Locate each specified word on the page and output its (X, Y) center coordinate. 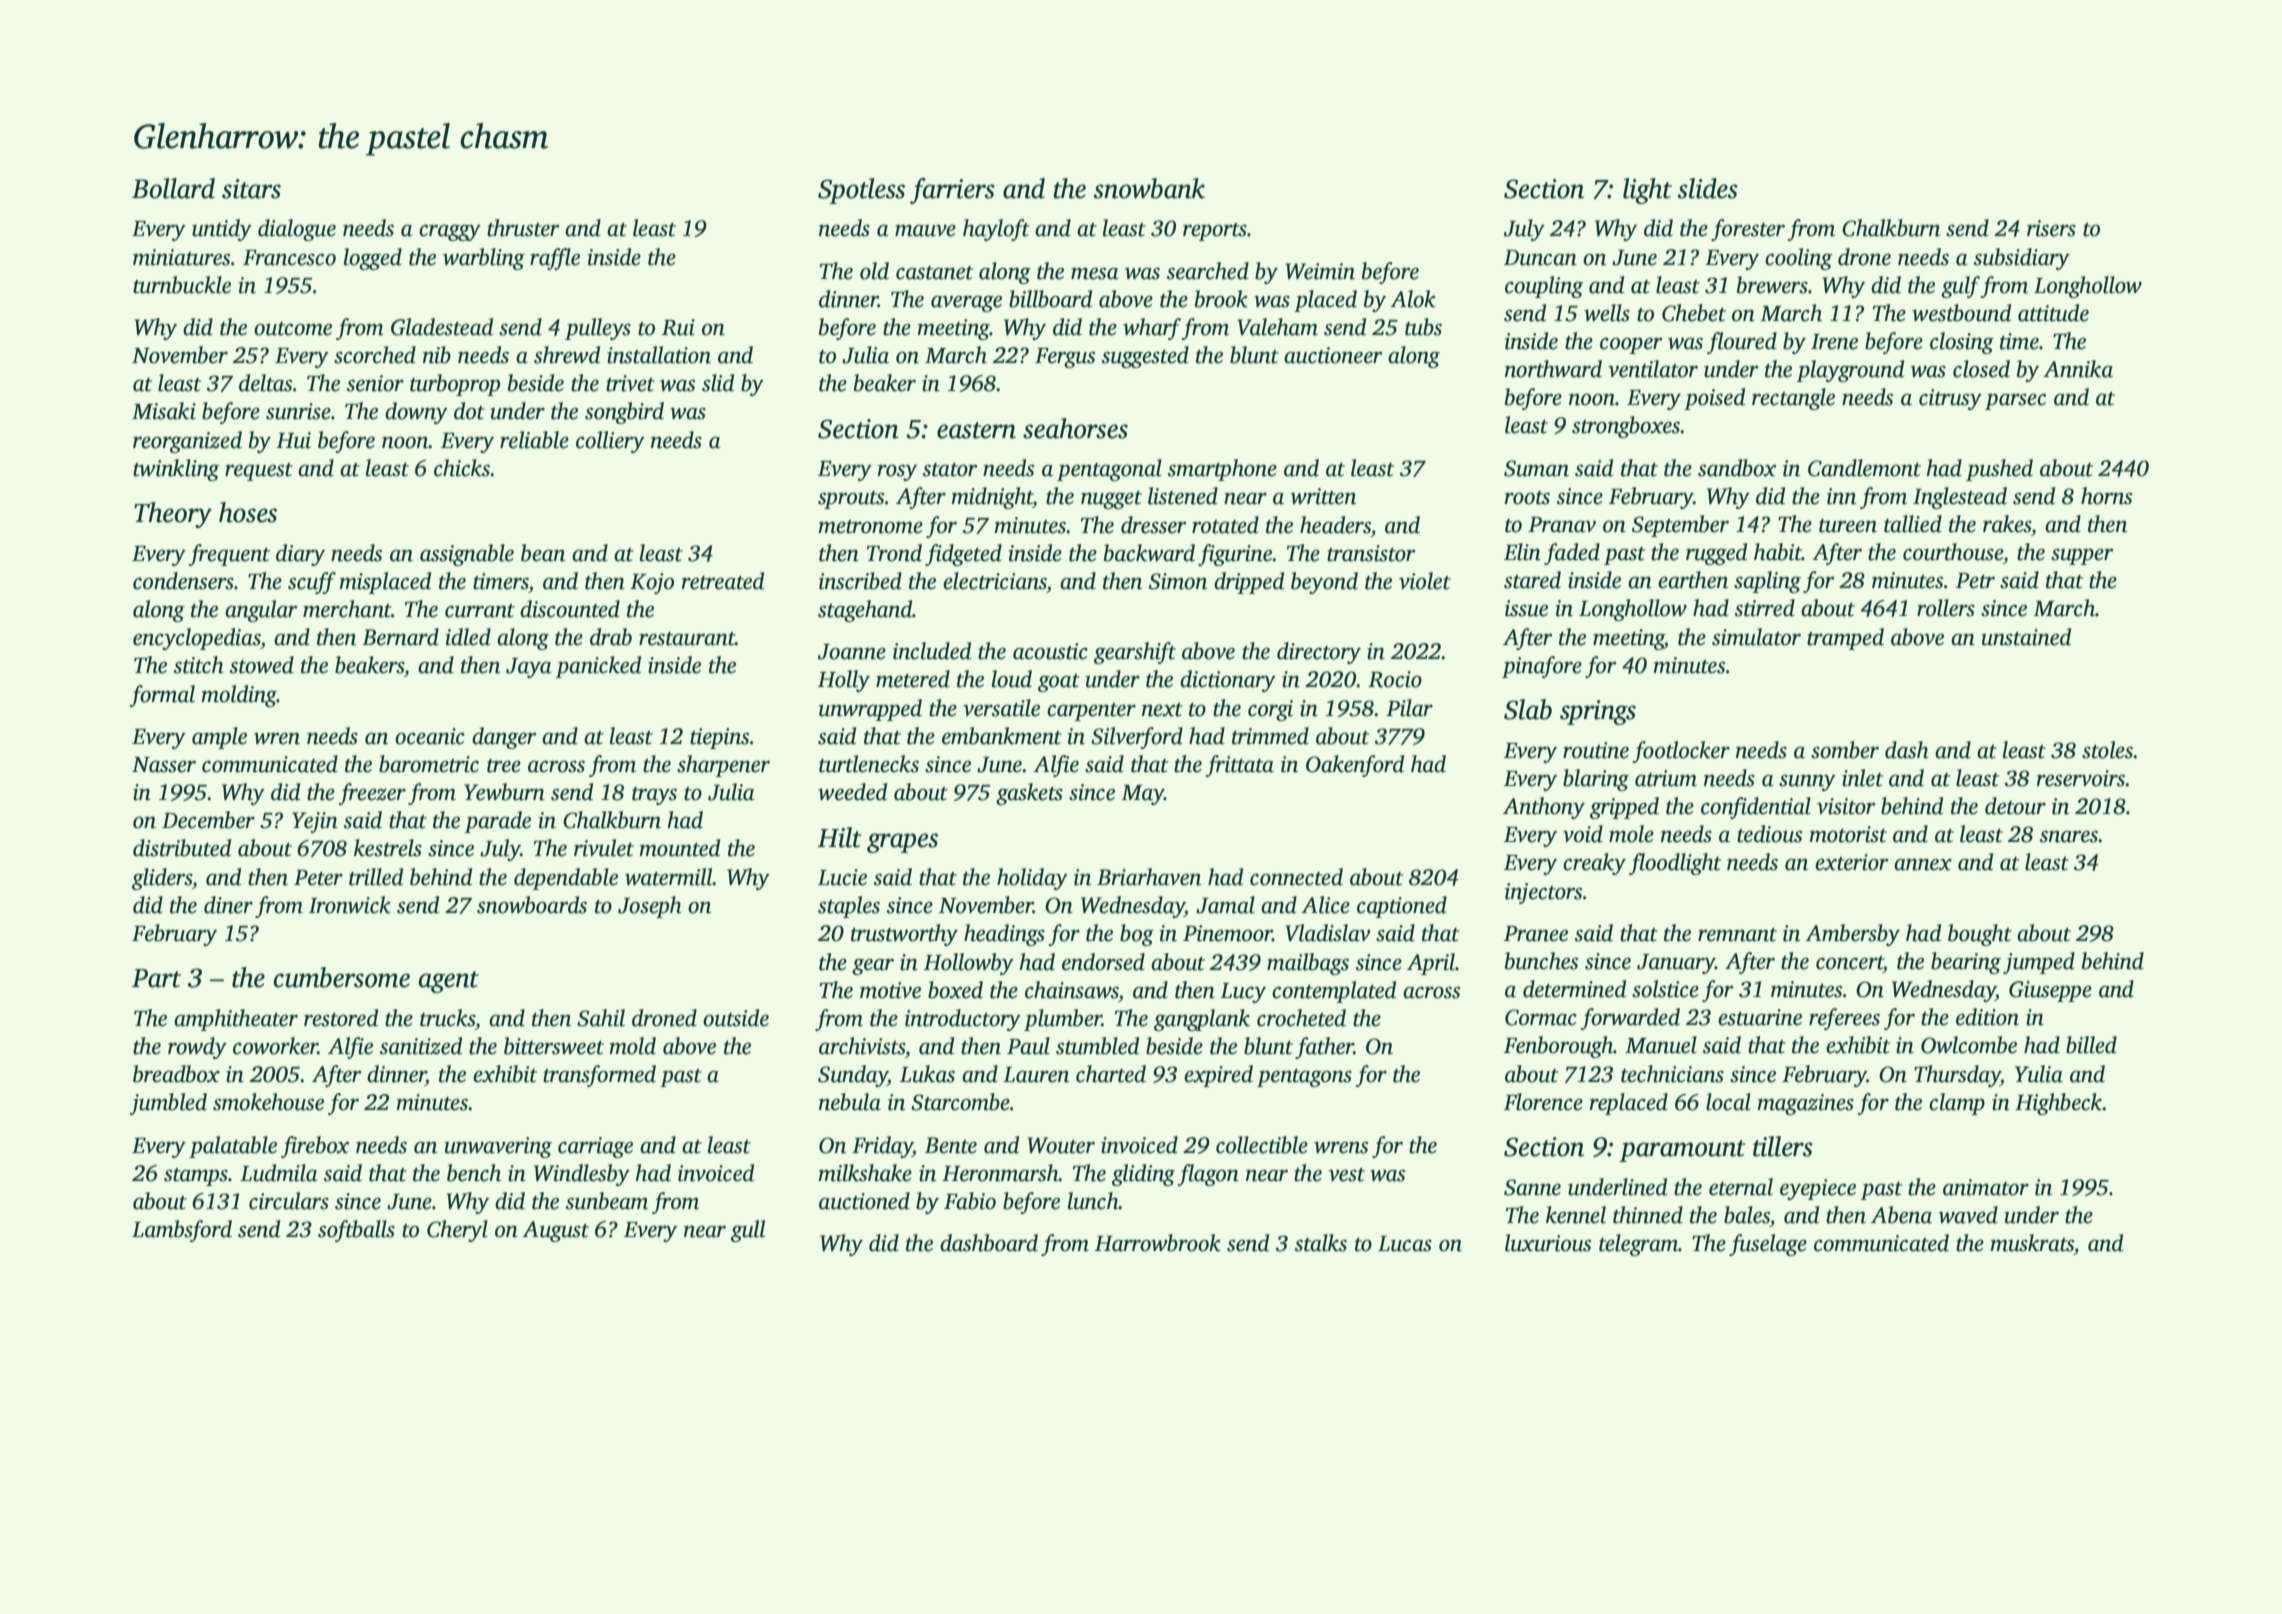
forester (1748, 230)
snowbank (1149, 188)
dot (469, 411)
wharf (1152, 329)
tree (504, 766)
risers (2051, 228)
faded (1572, 554)
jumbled (168, 1104)
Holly (844, 681)
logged (373, 259)
